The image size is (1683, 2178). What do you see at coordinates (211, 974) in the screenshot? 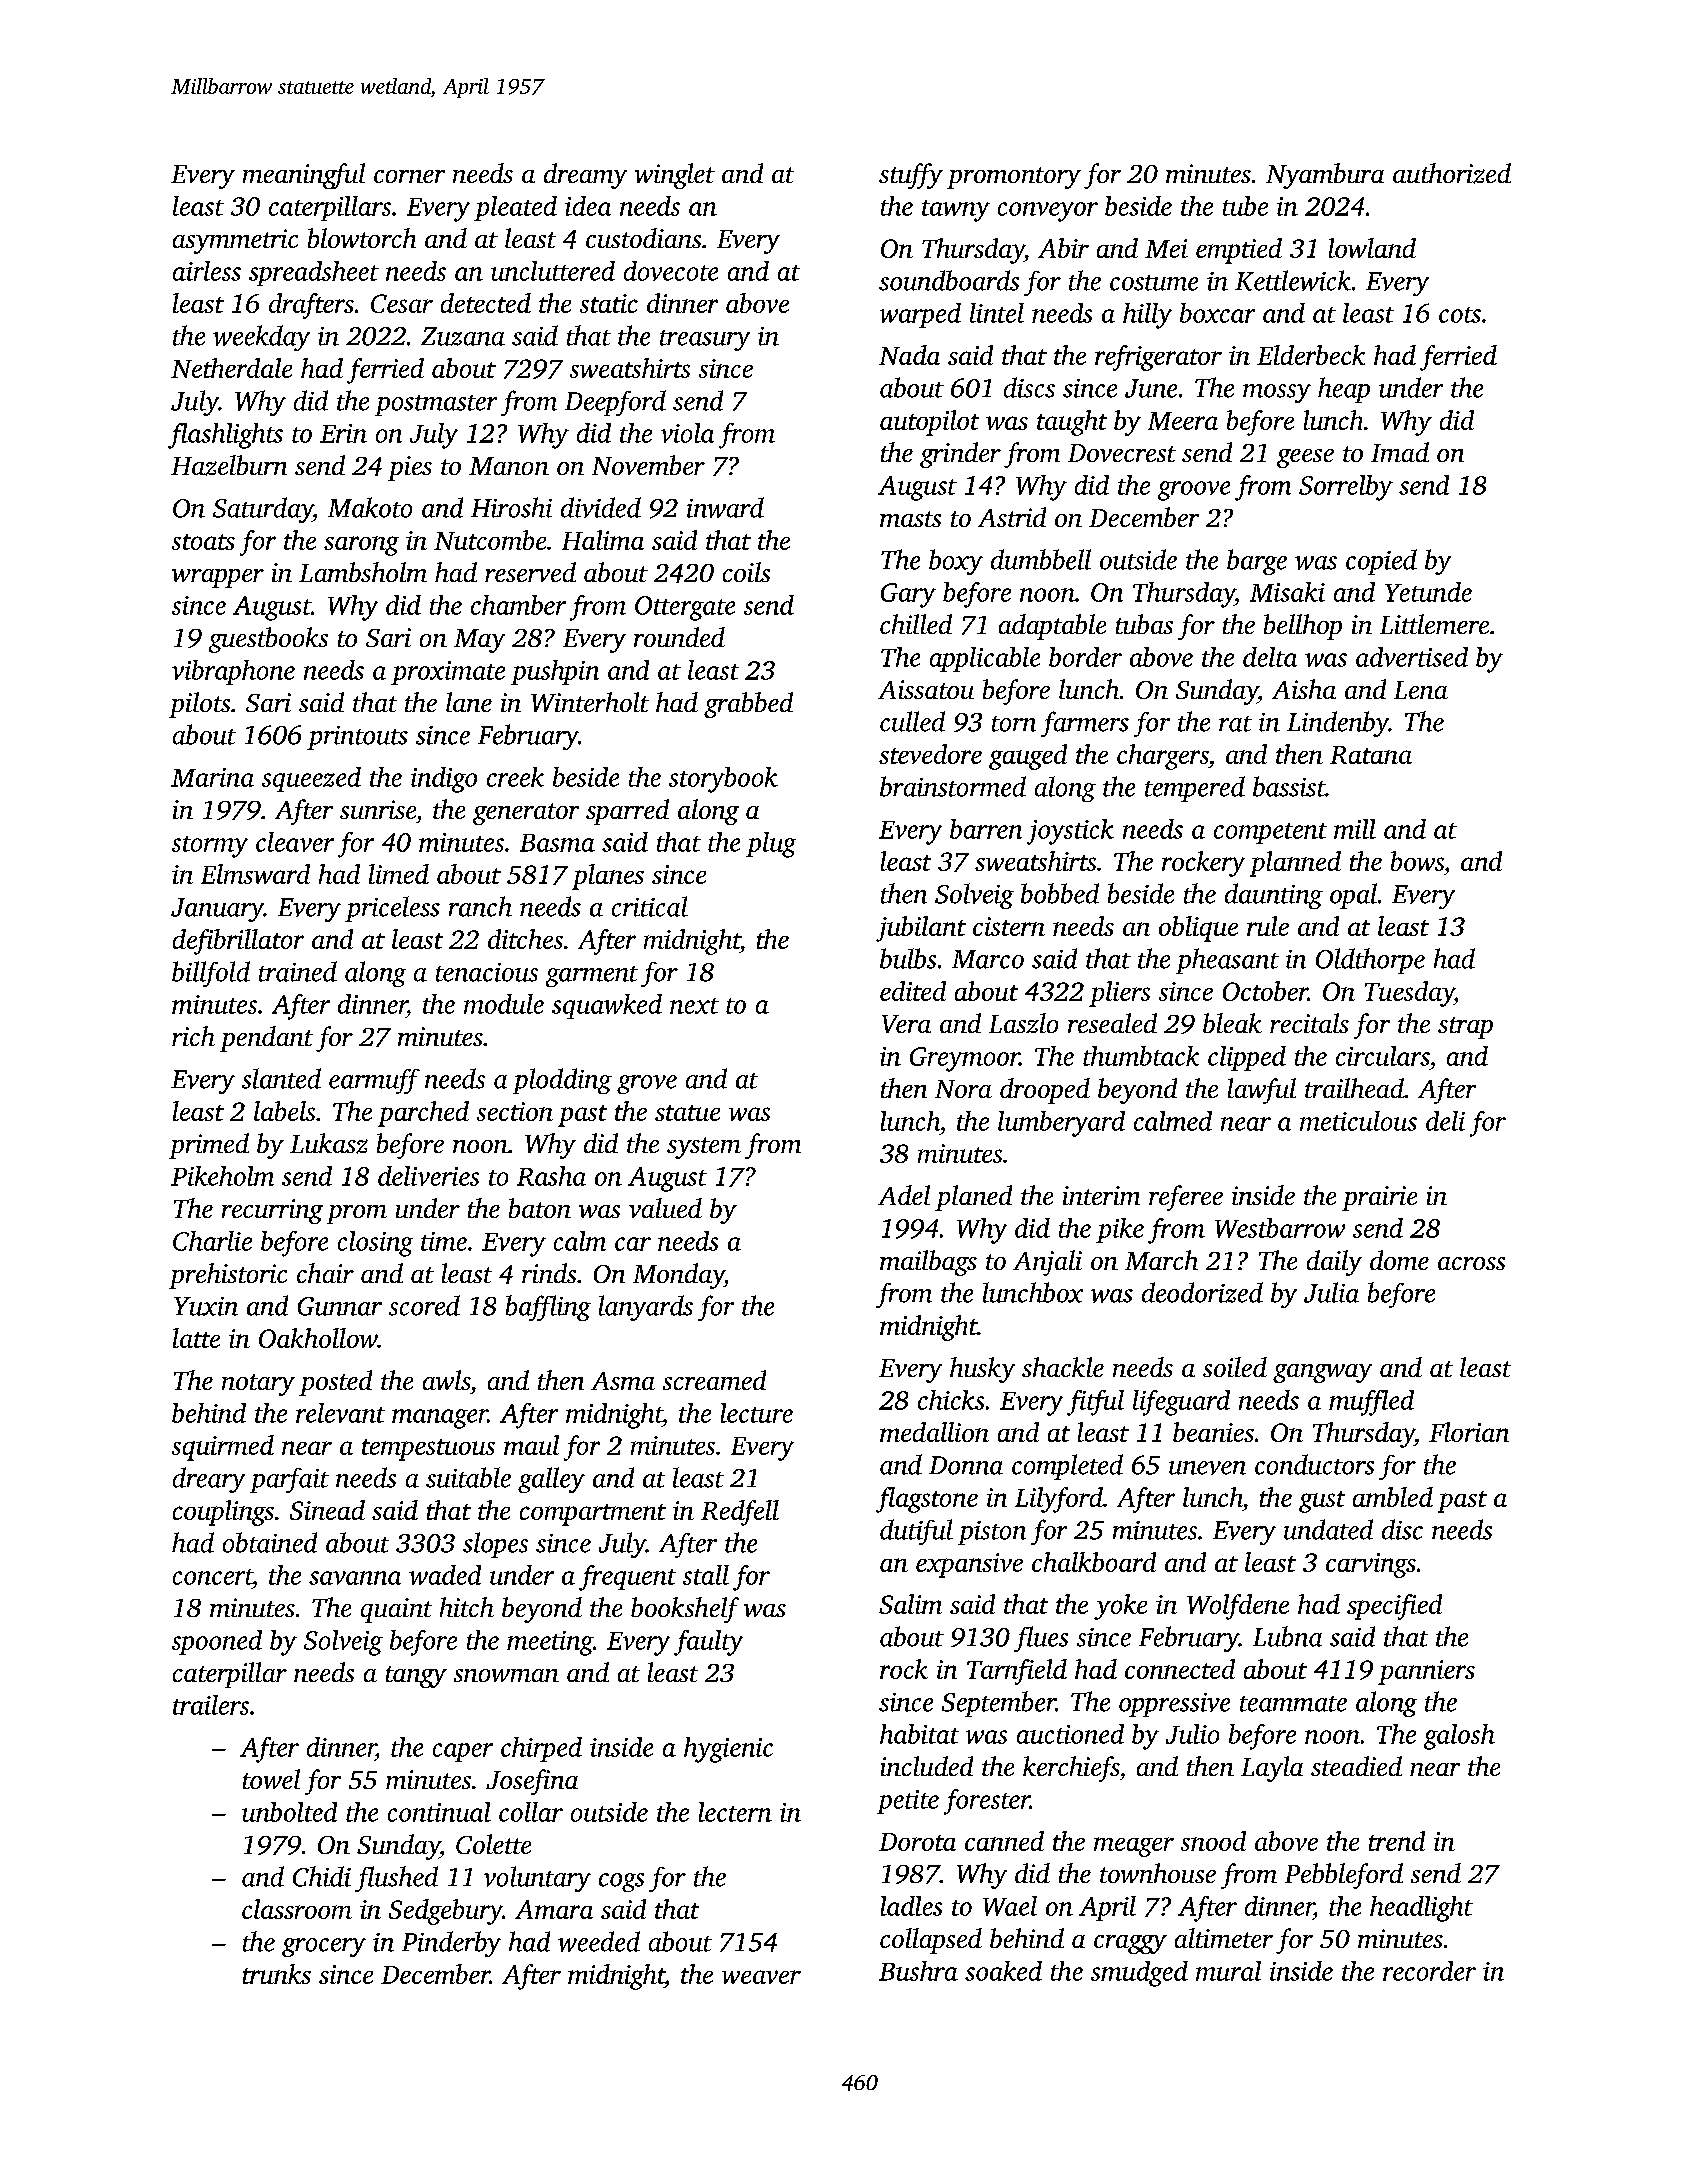
I see `billfold` at bounding box center [211, 974].
